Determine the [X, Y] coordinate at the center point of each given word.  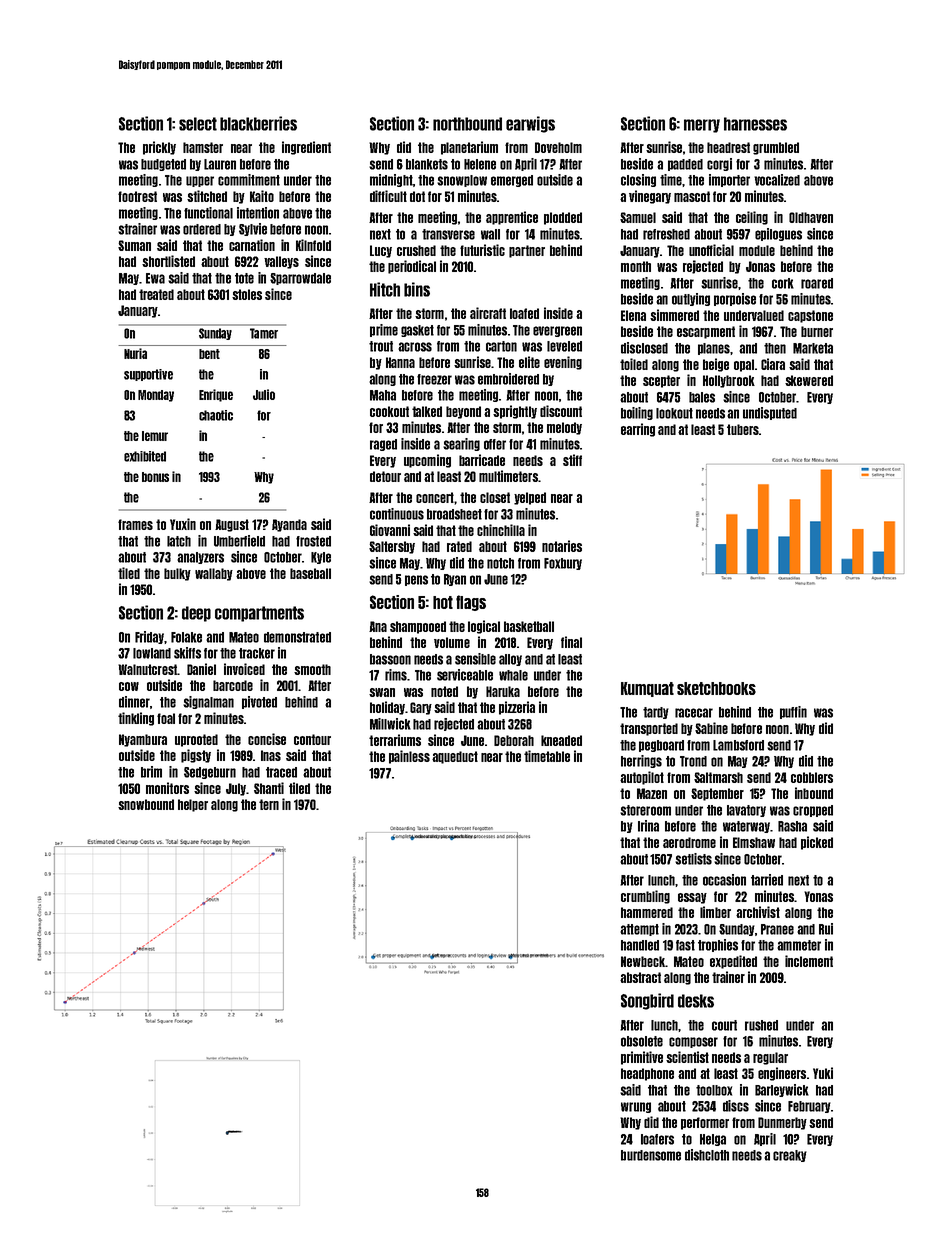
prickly [159, 148]
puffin [793, 712]
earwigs [530, 124]
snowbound [146, 804]
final [571, 642]
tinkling [136, 719]
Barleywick [782, 1090]
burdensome [651, 1155]
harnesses [755, 124]
